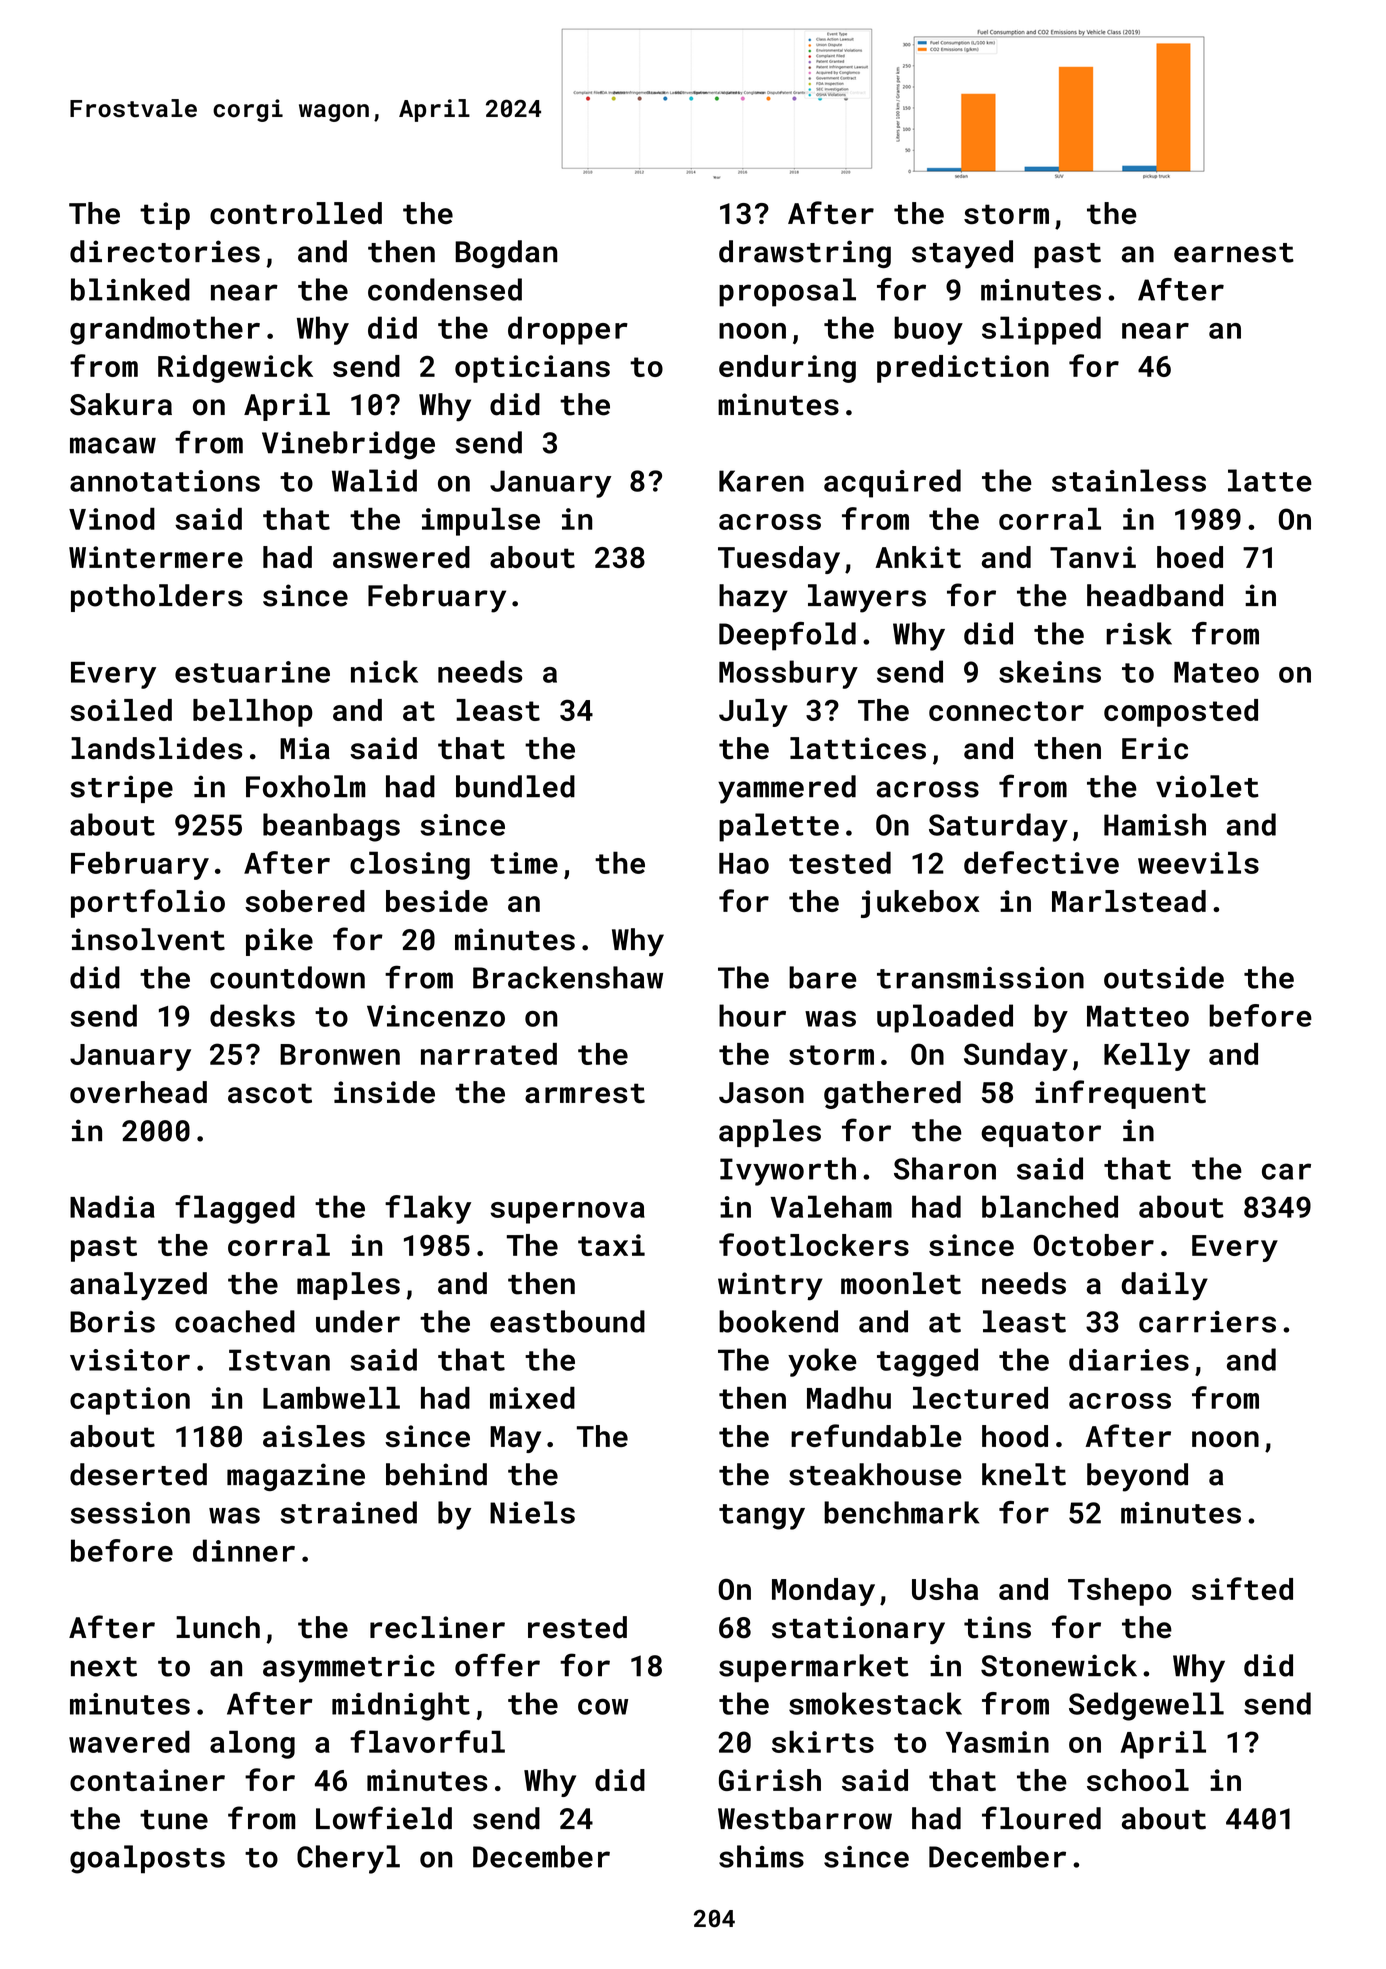 The image size is (1386, 1969). I want to click on goalposts, so click(147, 1859).
